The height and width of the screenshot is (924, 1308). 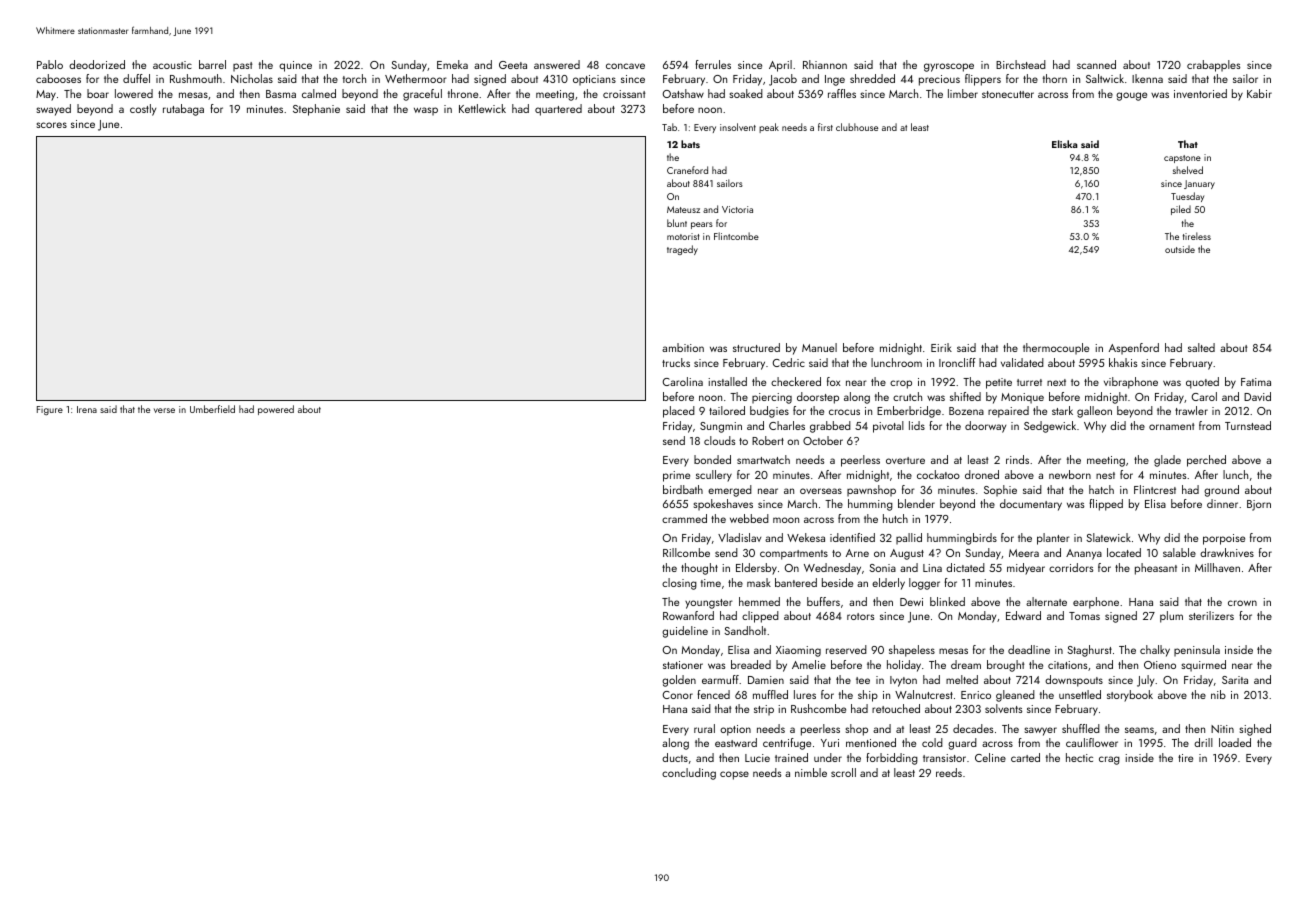 What do you see at coordinates (835, 80) in the screenshot?
I see `Inge` at bounding box center [835, 80].
